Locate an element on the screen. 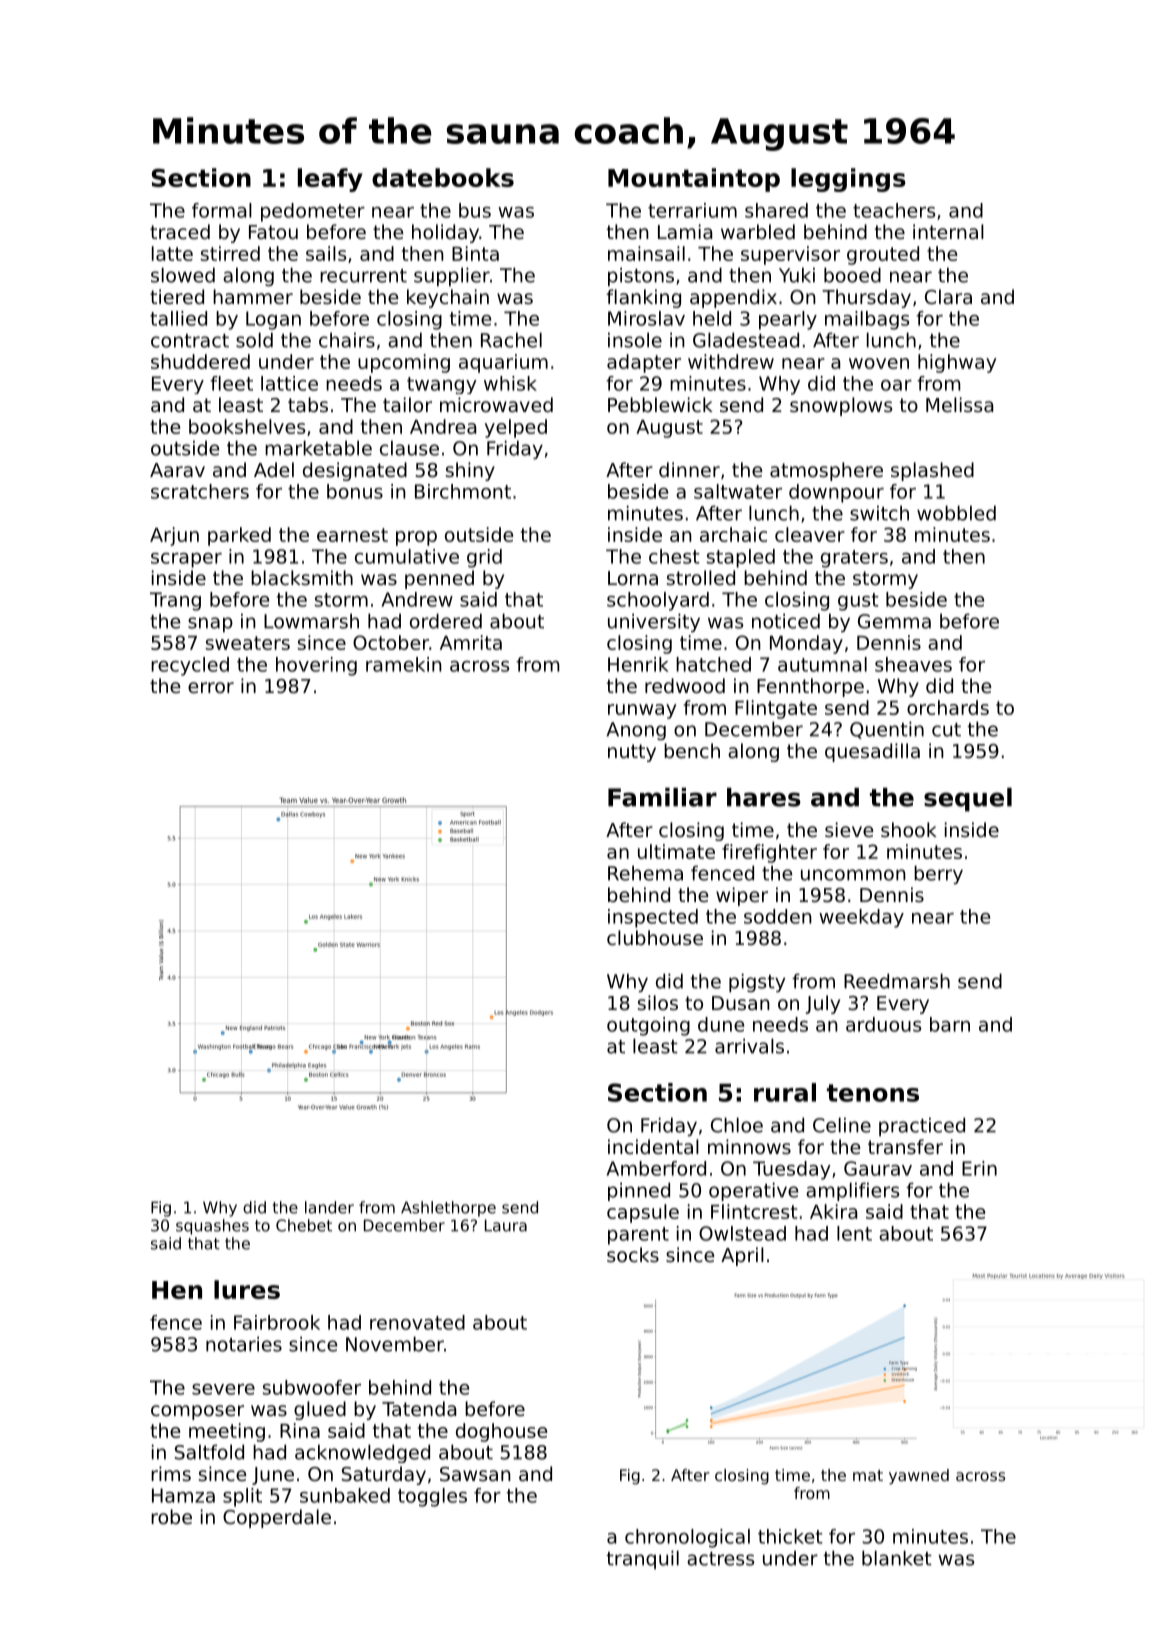 Image resolution: width=1168 pixels, height=1652 pixels. leafy is located at coordinates (330, 180).
